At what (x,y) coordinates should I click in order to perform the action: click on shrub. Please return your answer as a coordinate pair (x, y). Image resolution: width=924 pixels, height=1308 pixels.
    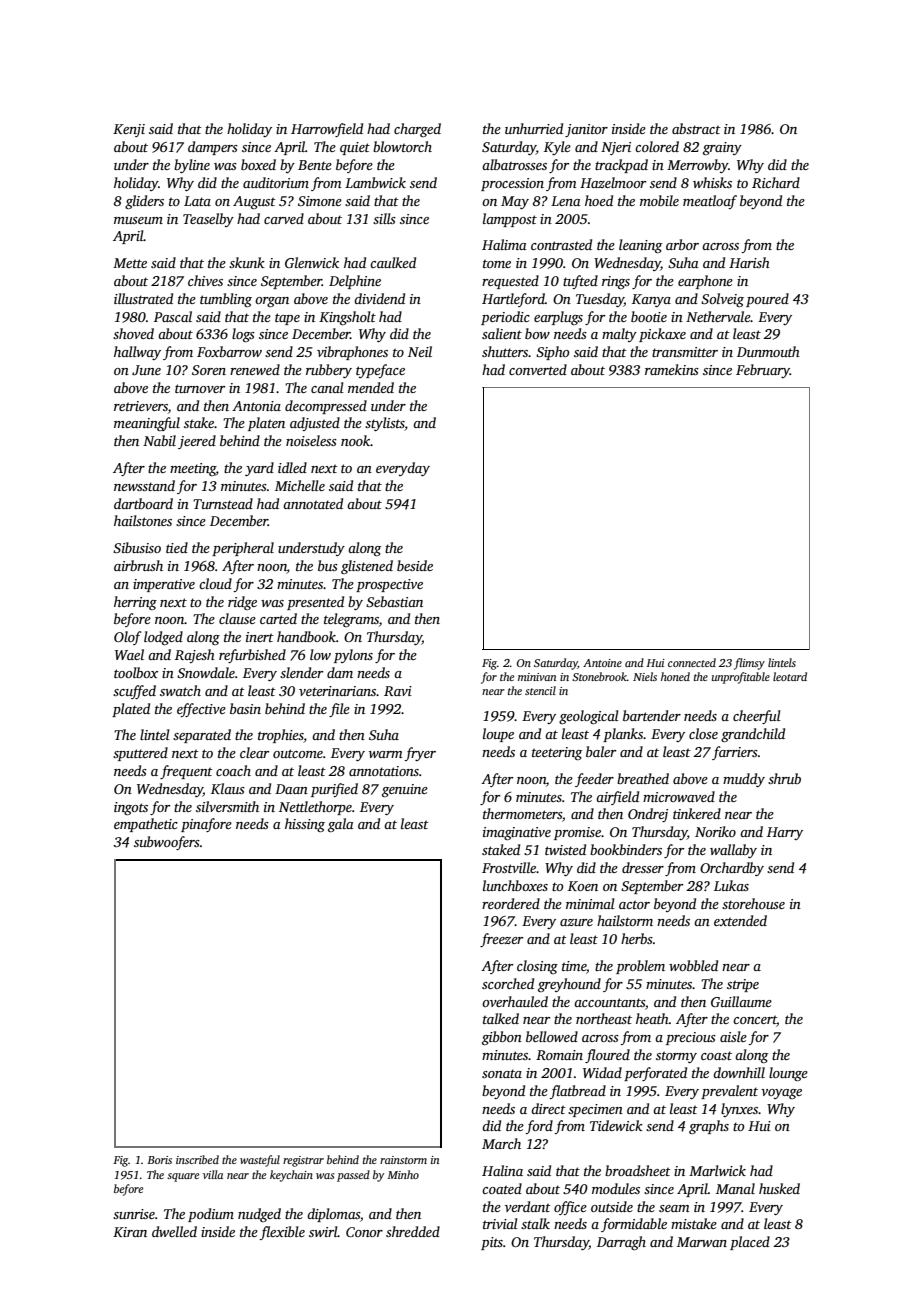
    Looking at the image, I should click on (784, 778).
